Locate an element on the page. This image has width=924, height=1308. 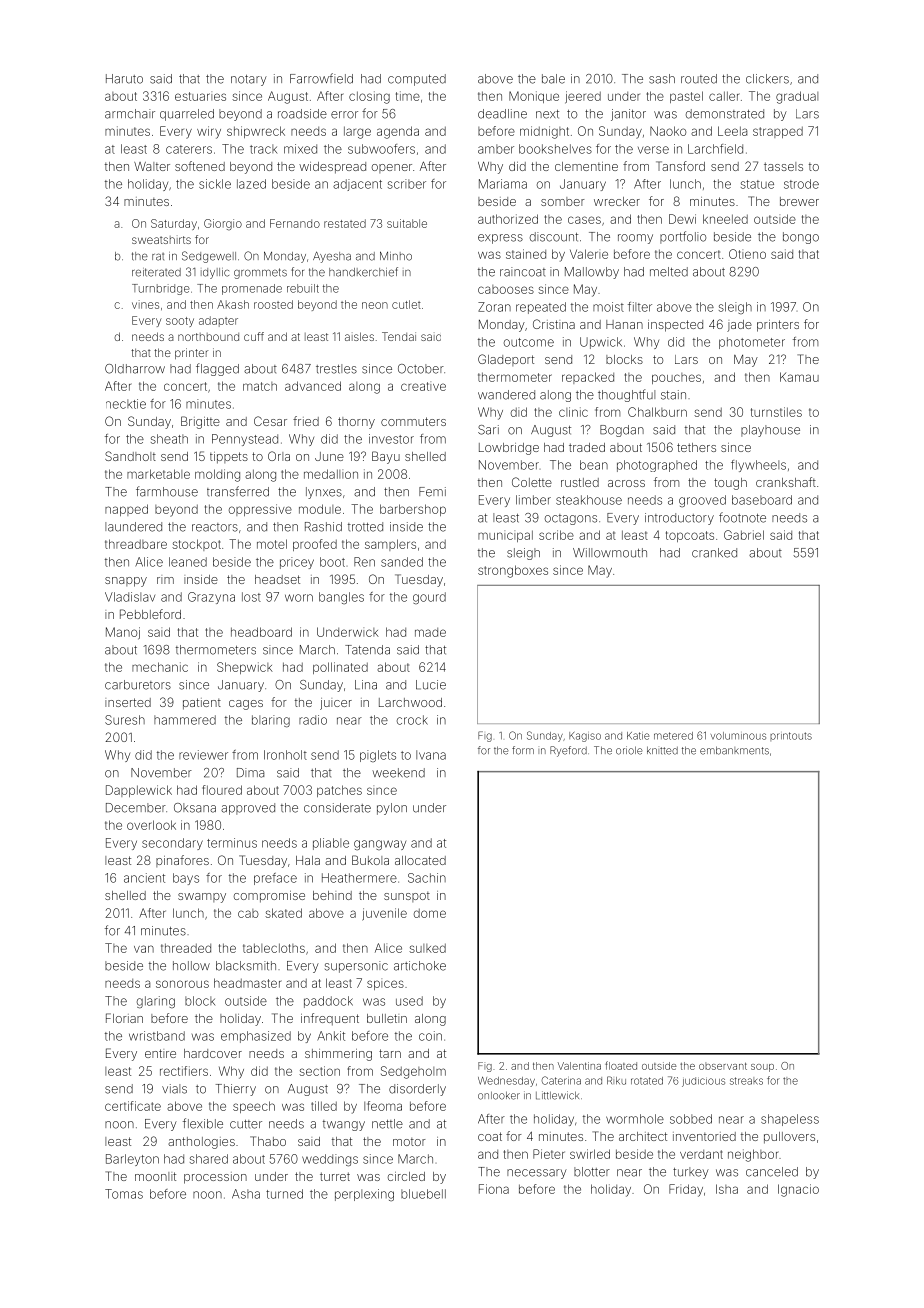
notary is located at coordinates (249, 80).
